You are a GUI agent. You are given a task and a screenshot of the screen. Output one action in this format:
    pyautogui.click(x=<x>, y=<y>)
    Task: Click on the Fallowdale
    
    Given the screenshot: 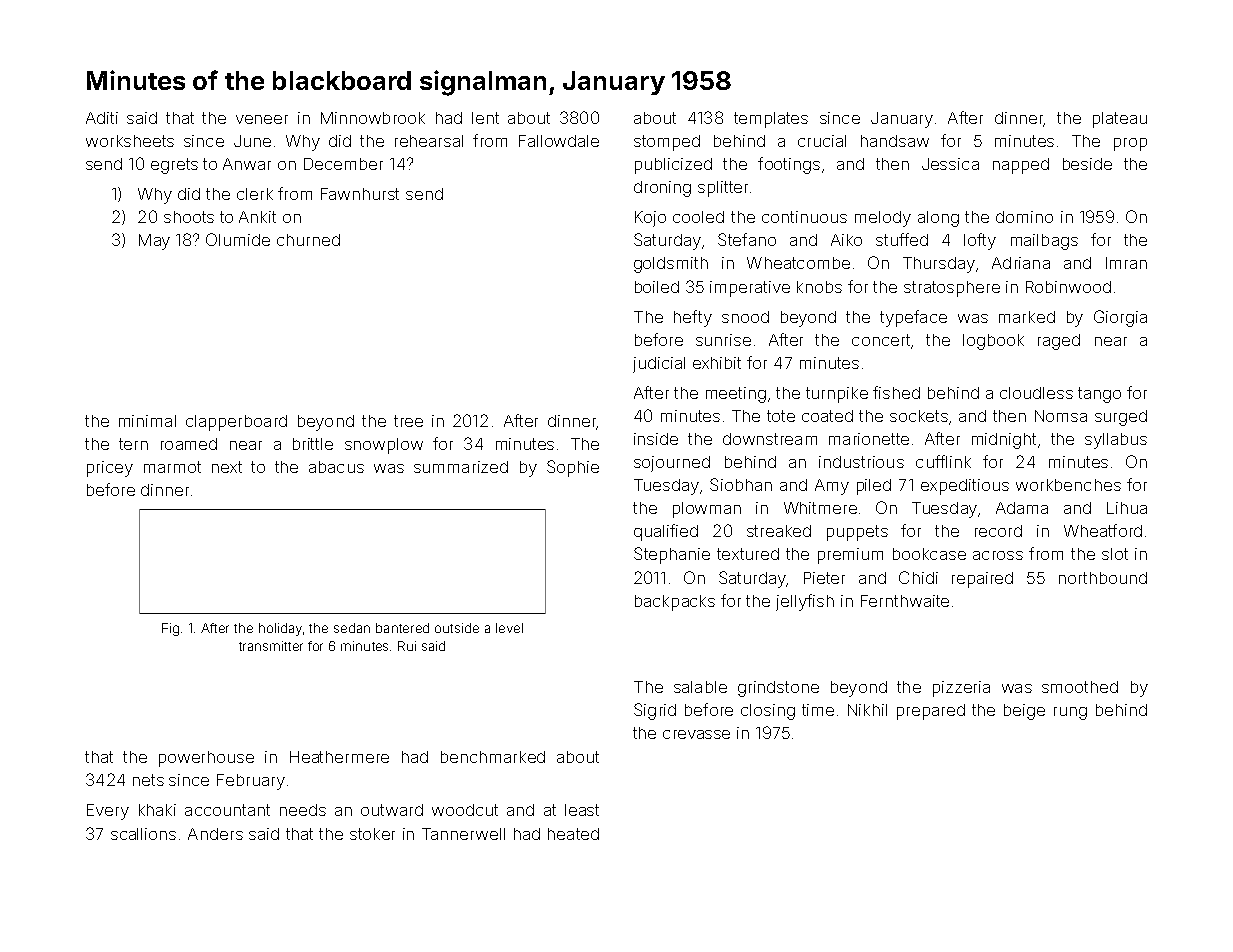 What is the action you would take?
    pyautogui.click(x=559, y=141)
